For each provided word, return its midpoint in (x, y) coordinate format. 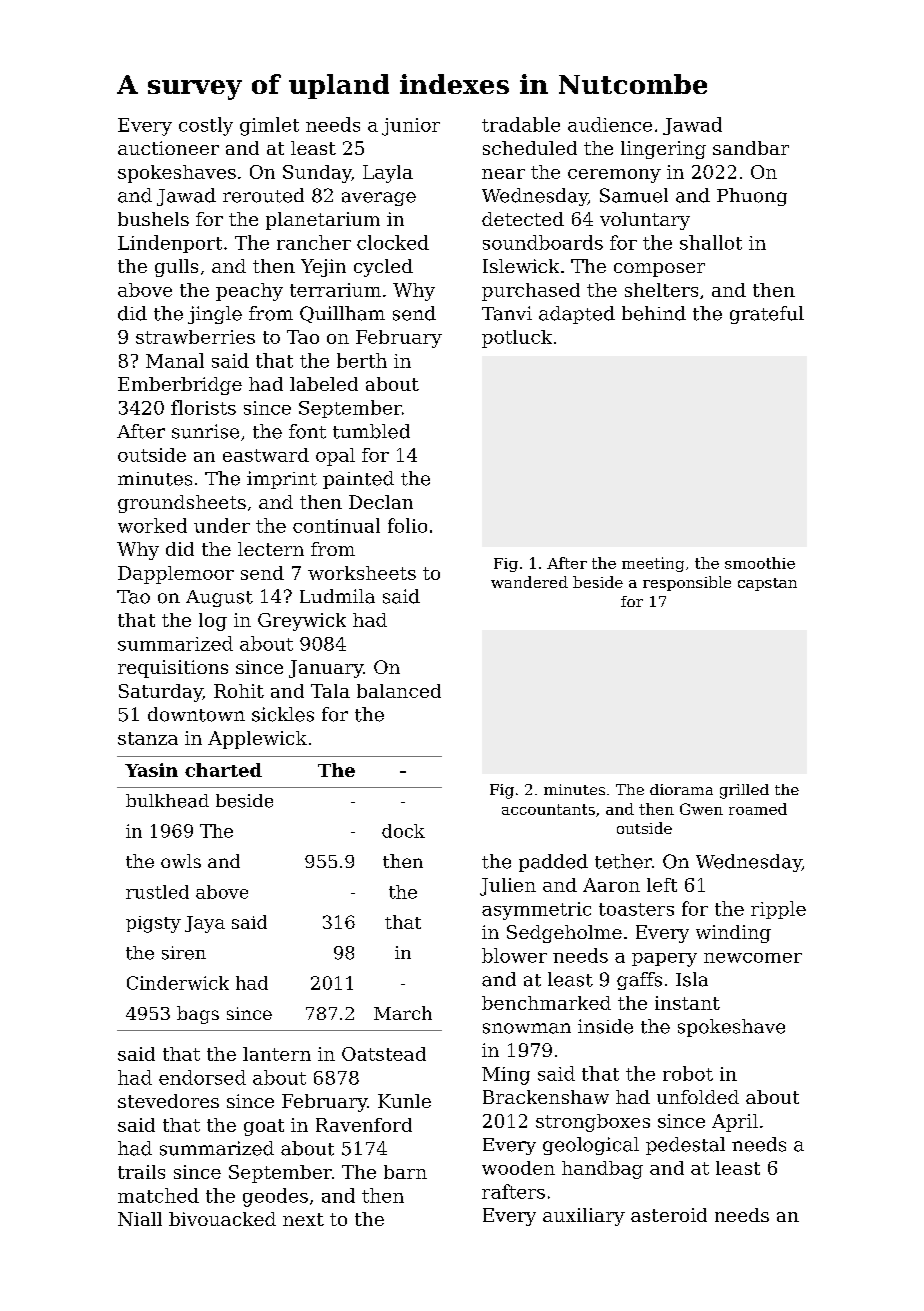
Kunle (404, 1101)
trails (141, 1172)
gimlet (269, 126)
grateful (767, 315)
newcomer (753, 958)
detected (523, 219)
